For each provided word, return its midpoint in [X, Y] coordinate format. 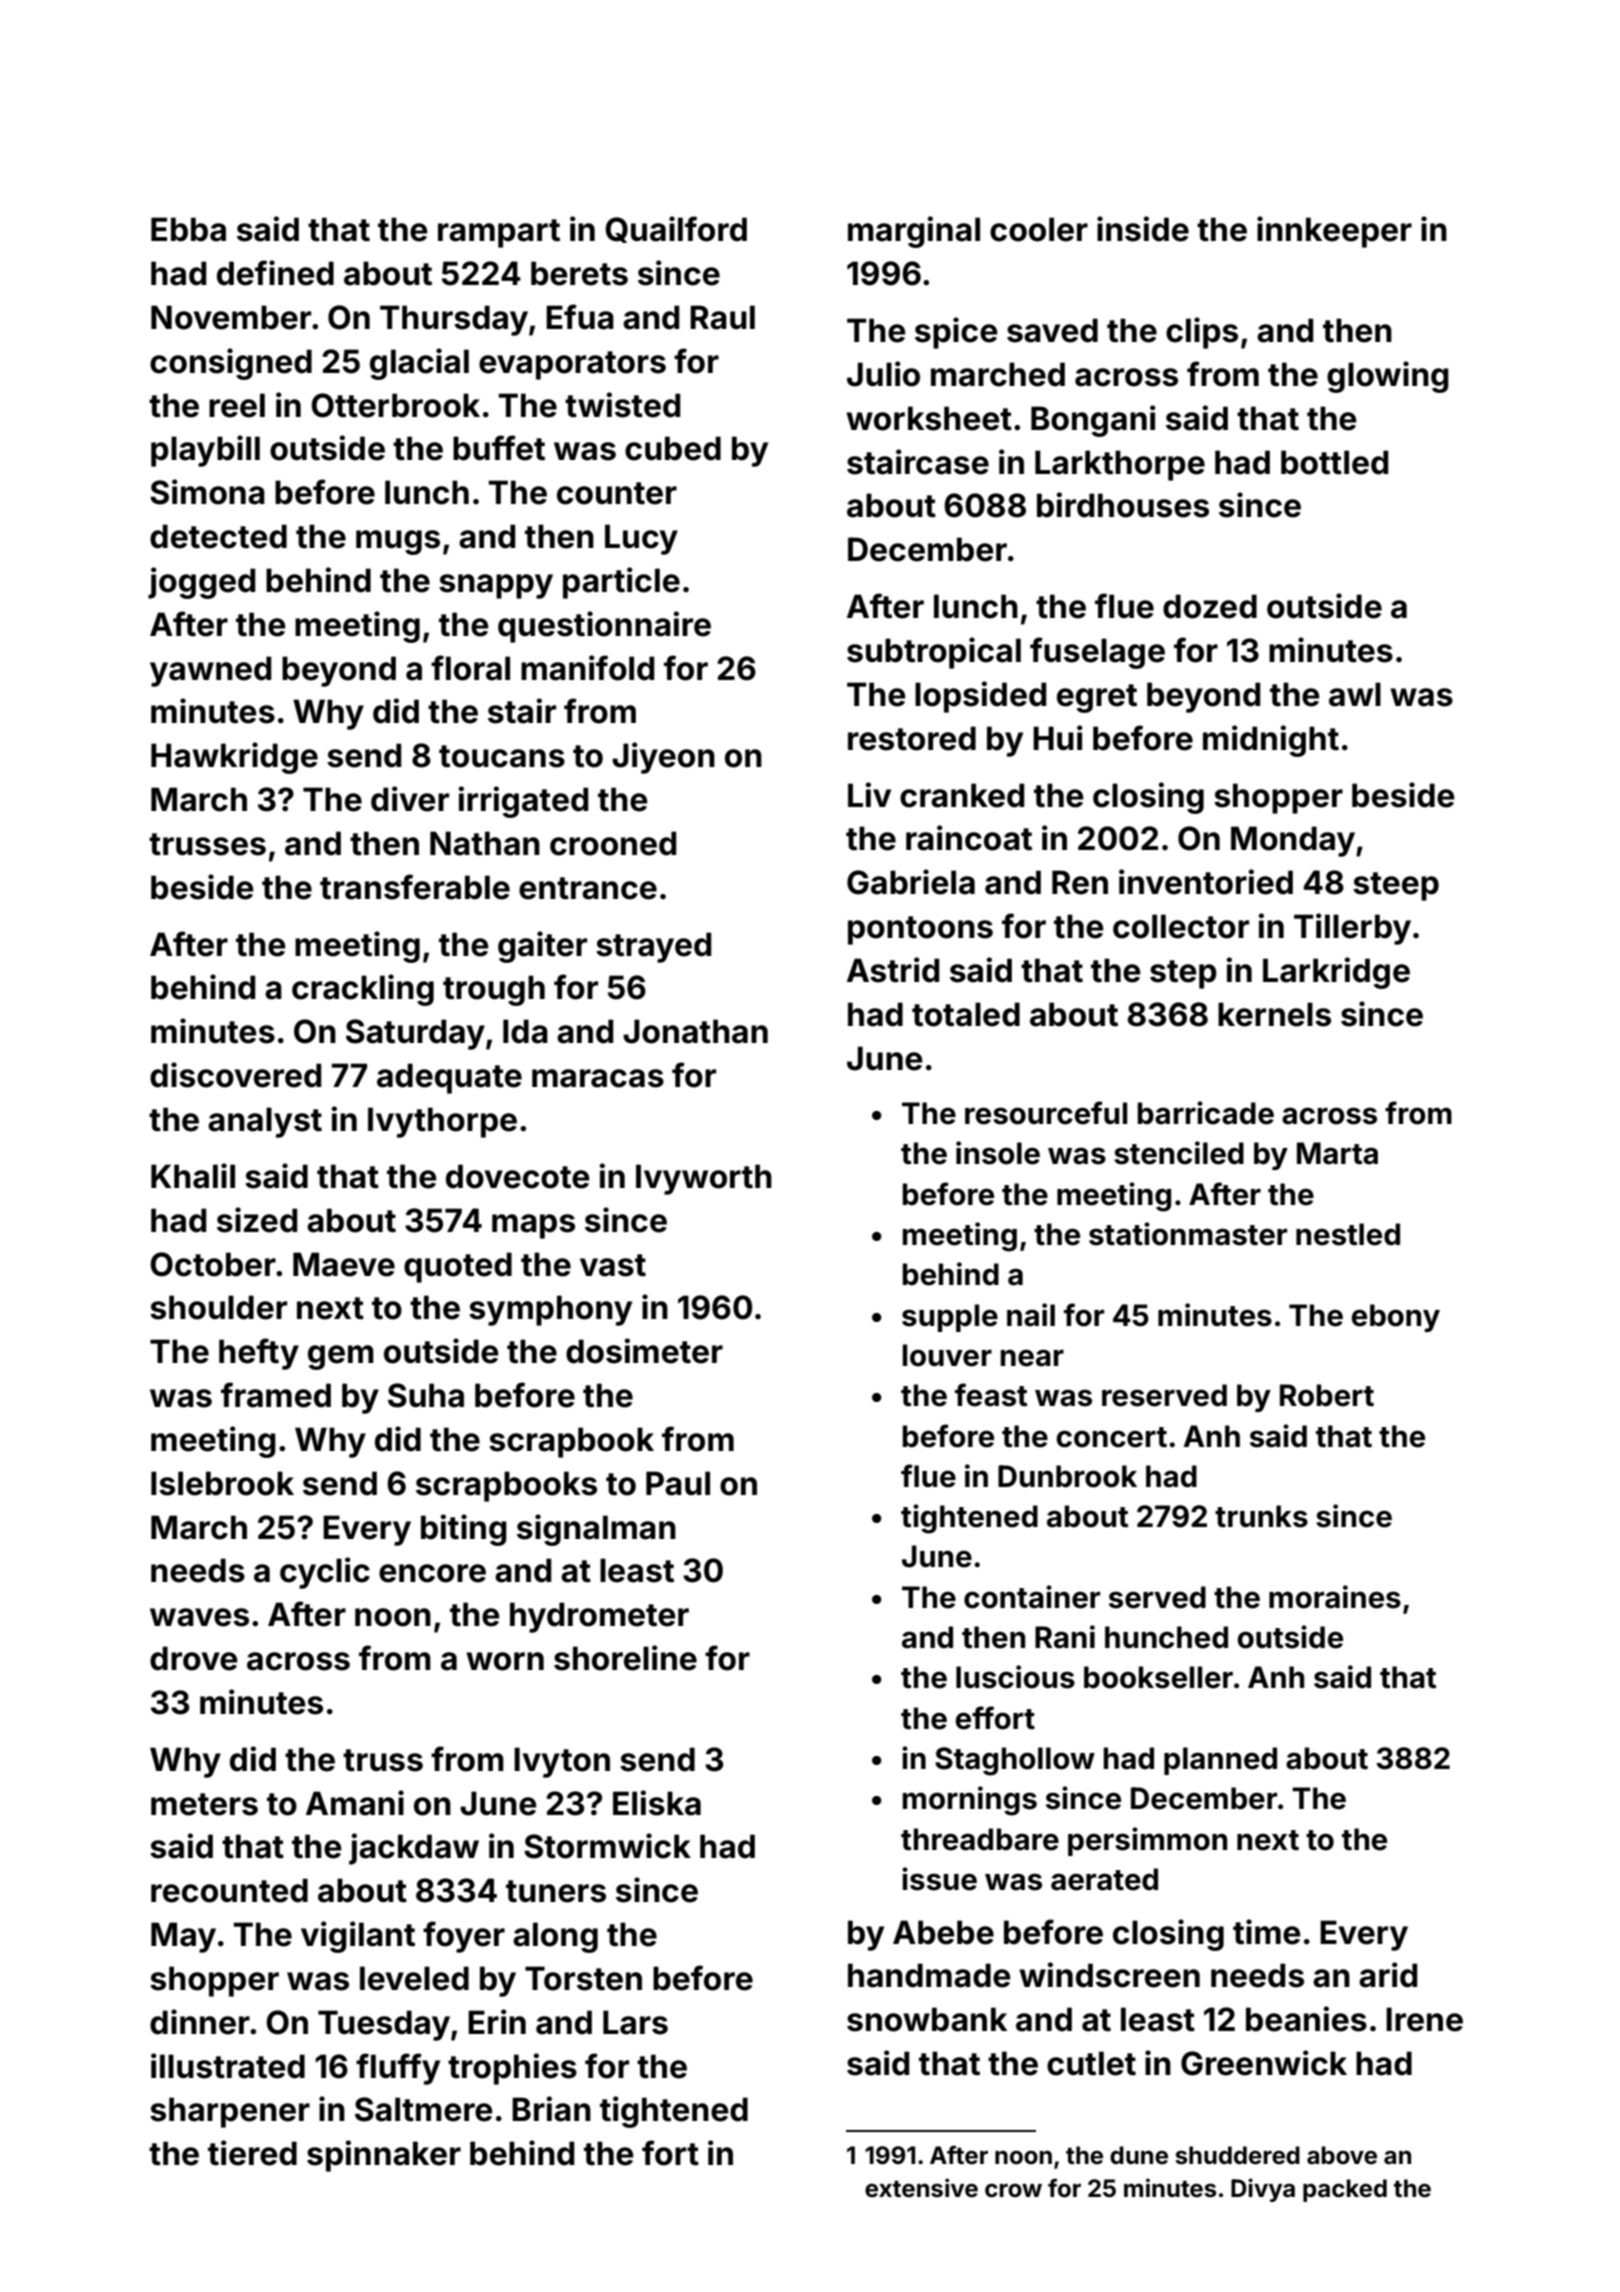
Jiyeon [663, 758]
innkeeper [1334, 232]
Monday [1293, 841]
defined [275, 273]
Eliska [657, 1803]
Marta [1337, 1153]
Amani [355, 1803]
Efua [580, 317]
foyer [464, 1937]
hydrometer [599, 1617]
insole [998, 1153]
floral [470, 668]
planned [1220, 1761]
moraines [1335, 1597]
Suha [426, 1395]
